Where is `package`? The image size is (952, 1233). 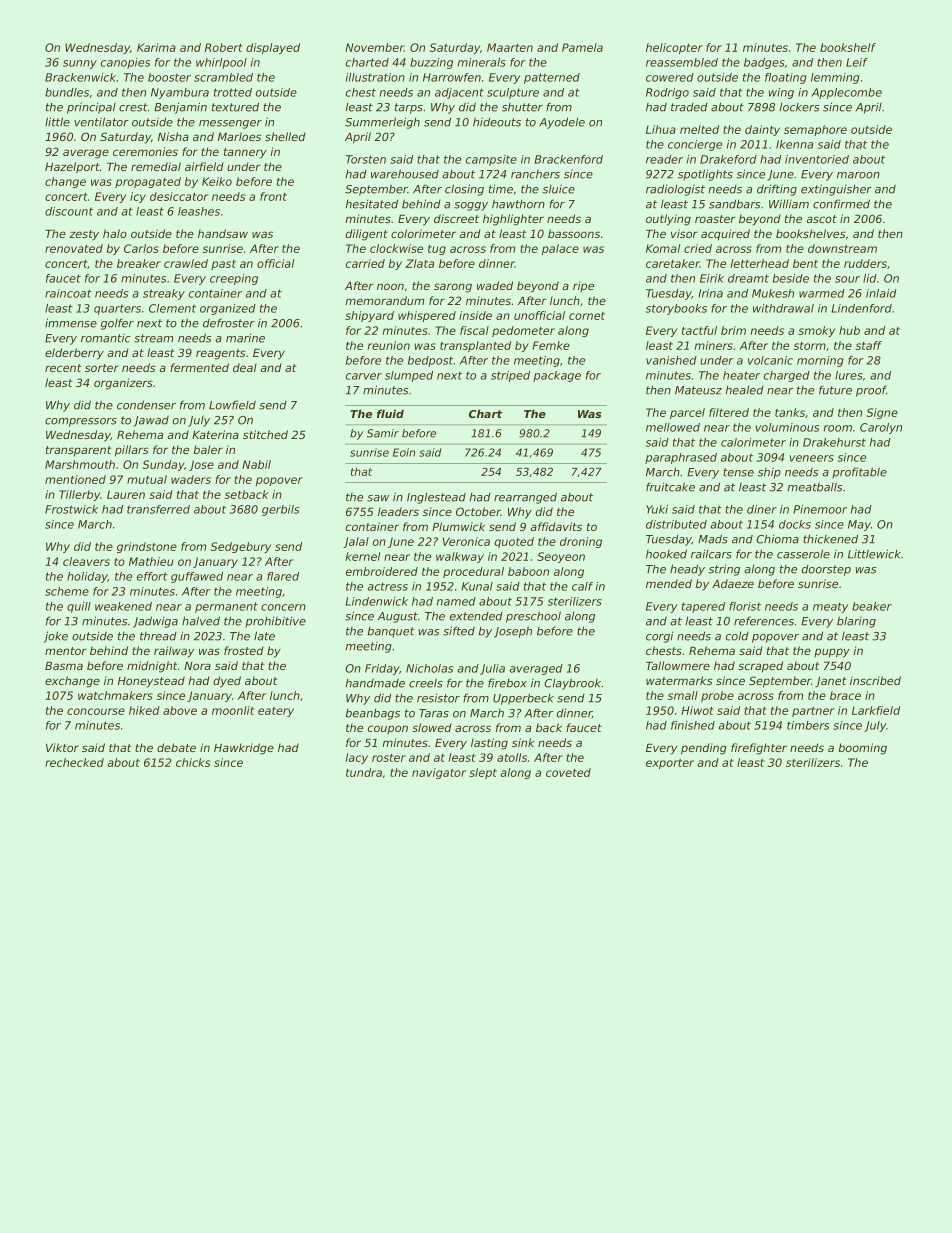
package is located at coordinates (557, 376).
